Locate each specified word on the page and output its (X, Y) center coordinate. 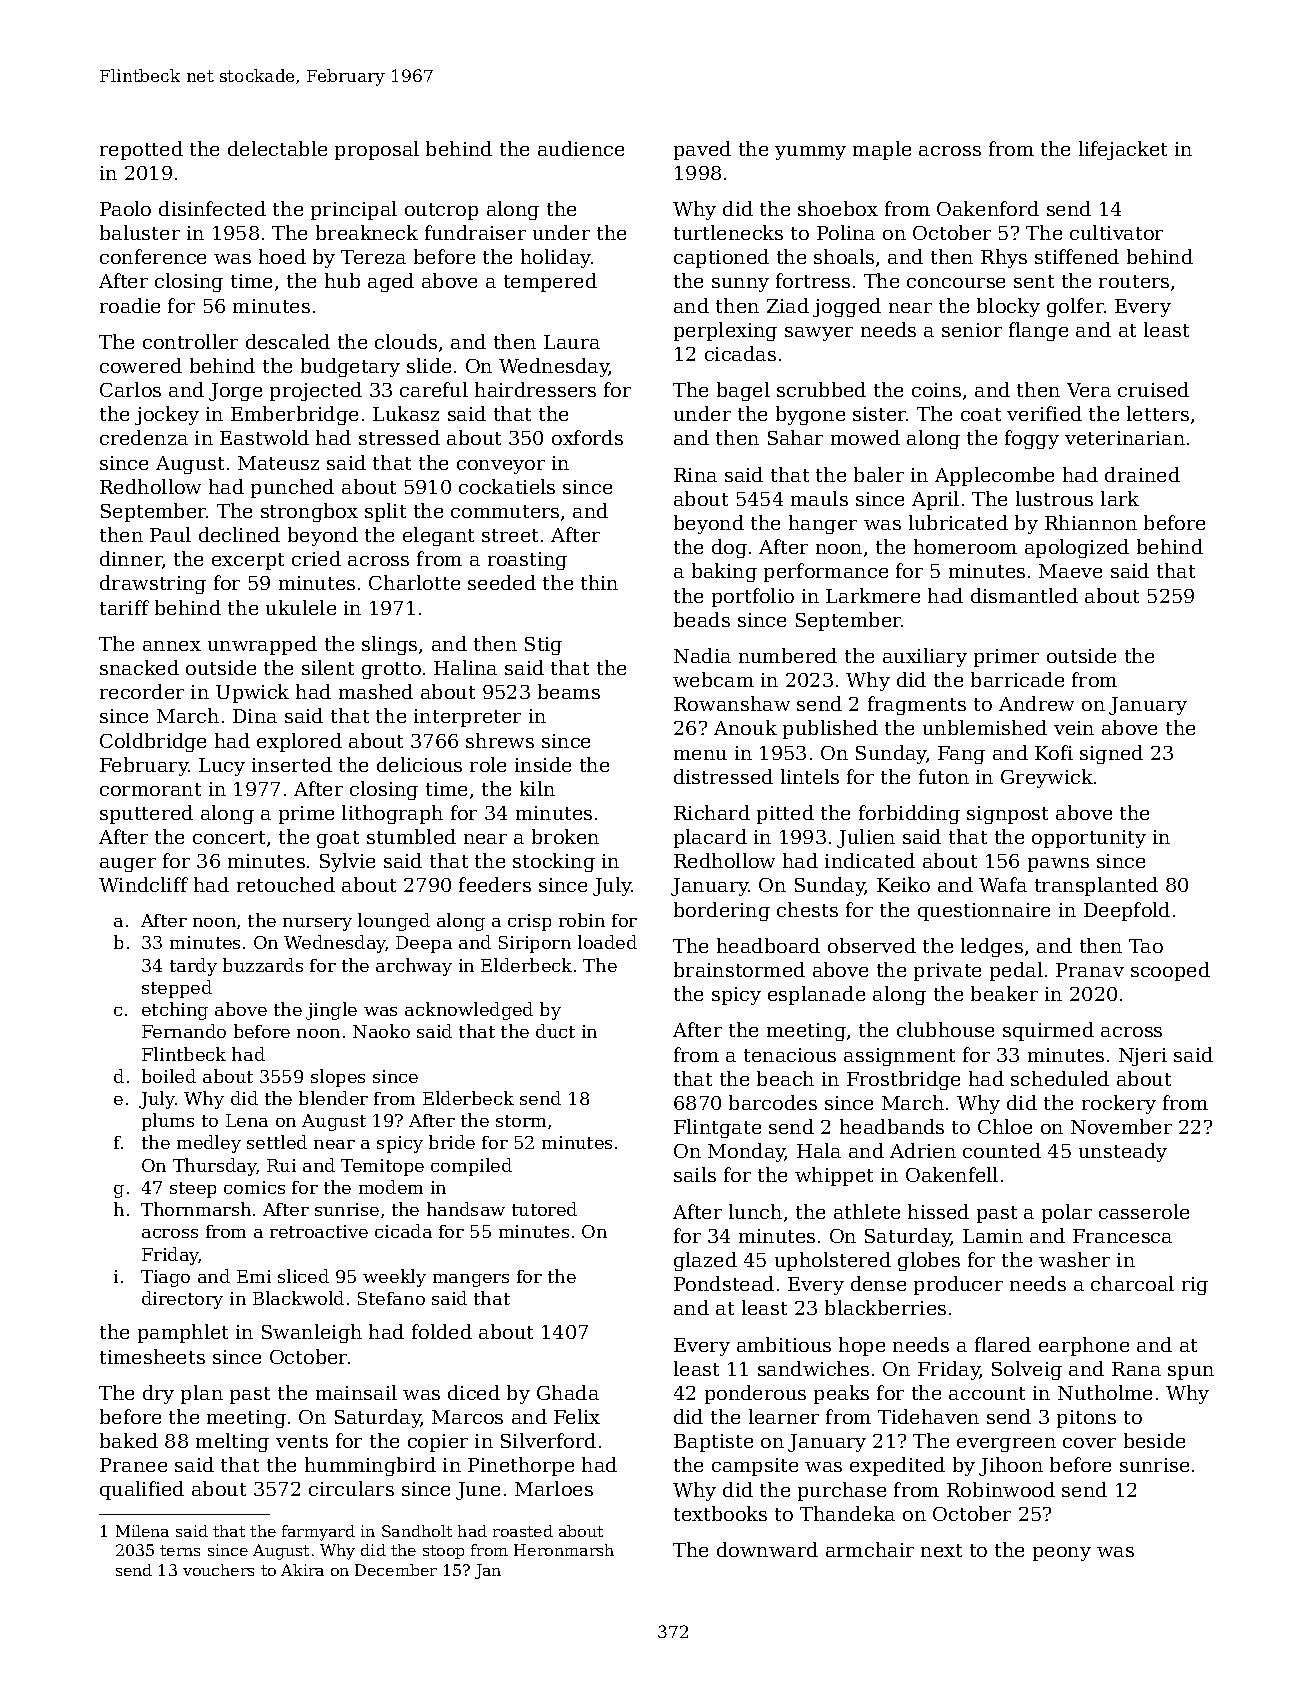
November (1121, 1126)
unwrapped (262, 645)
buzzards (263, 965)
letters (1158, 413)
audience (581, 148)
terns (180, 1550)
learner (784, 1416)
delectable (277, 148)
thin (599, 582)
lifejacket (1123, 150)
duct (555, 1031)
